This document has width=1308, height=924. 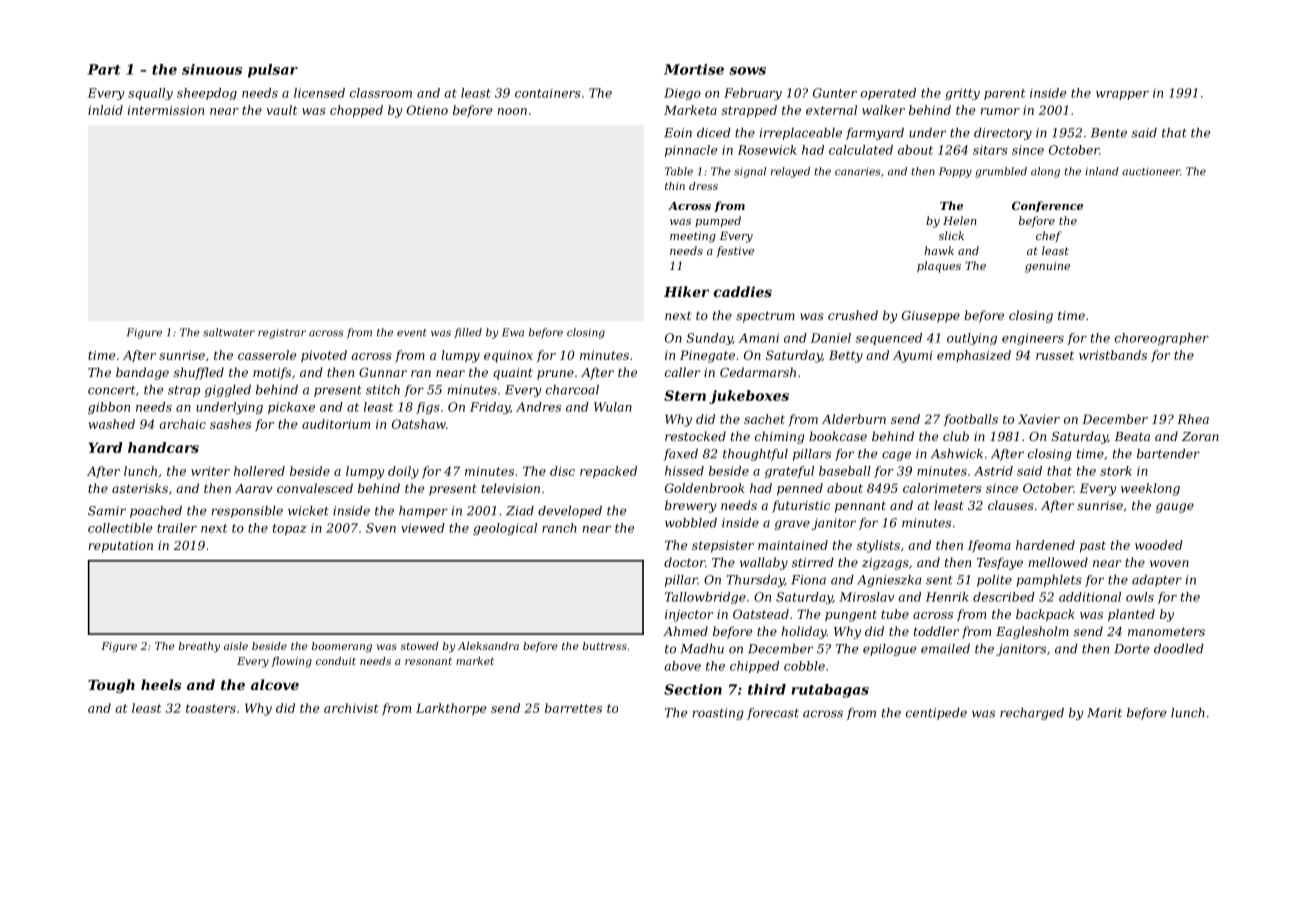 I want to click on reputation, so click(x=120, y=547).
